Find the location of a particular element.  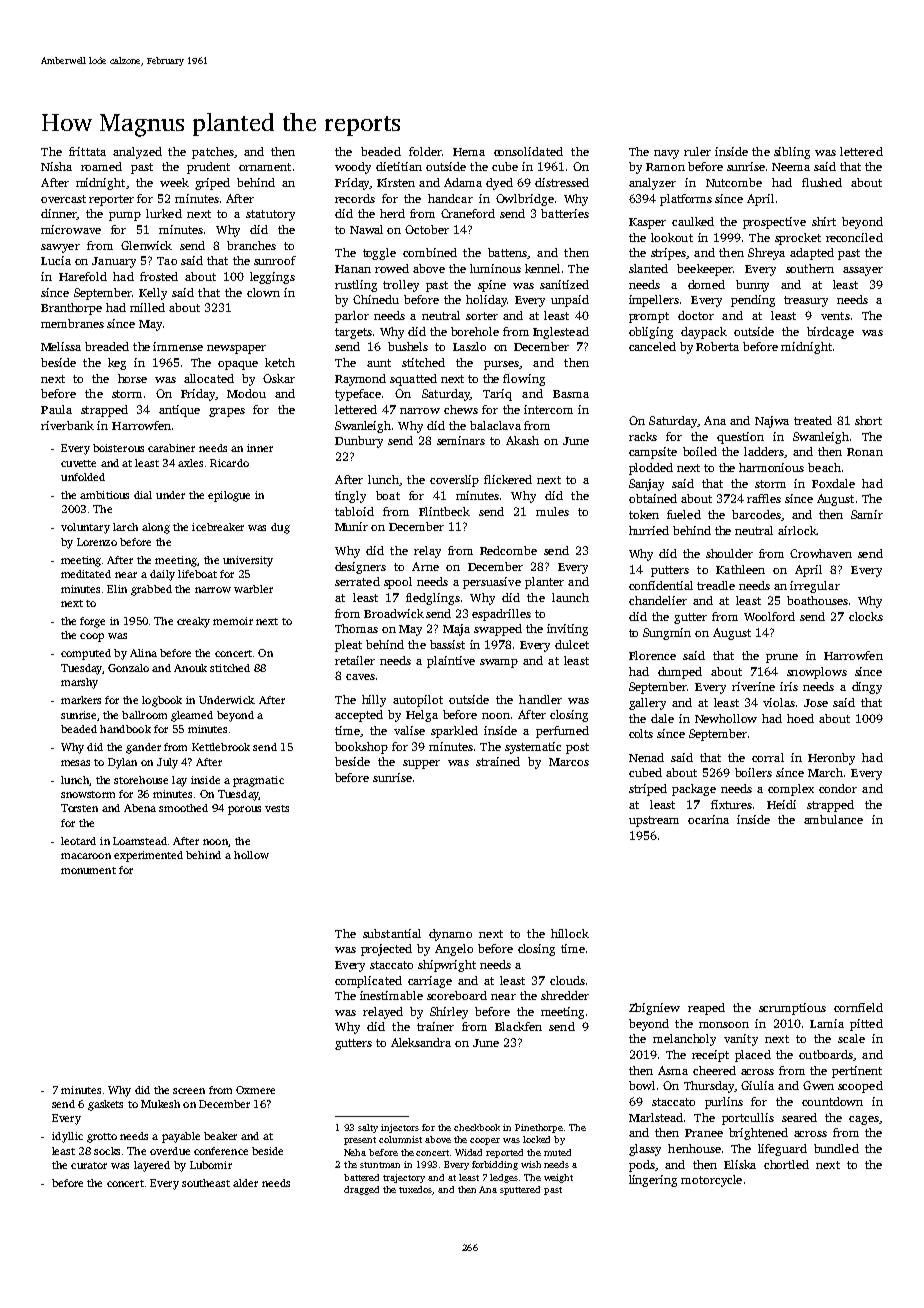

membranes is located at coordinates (72, 323).
